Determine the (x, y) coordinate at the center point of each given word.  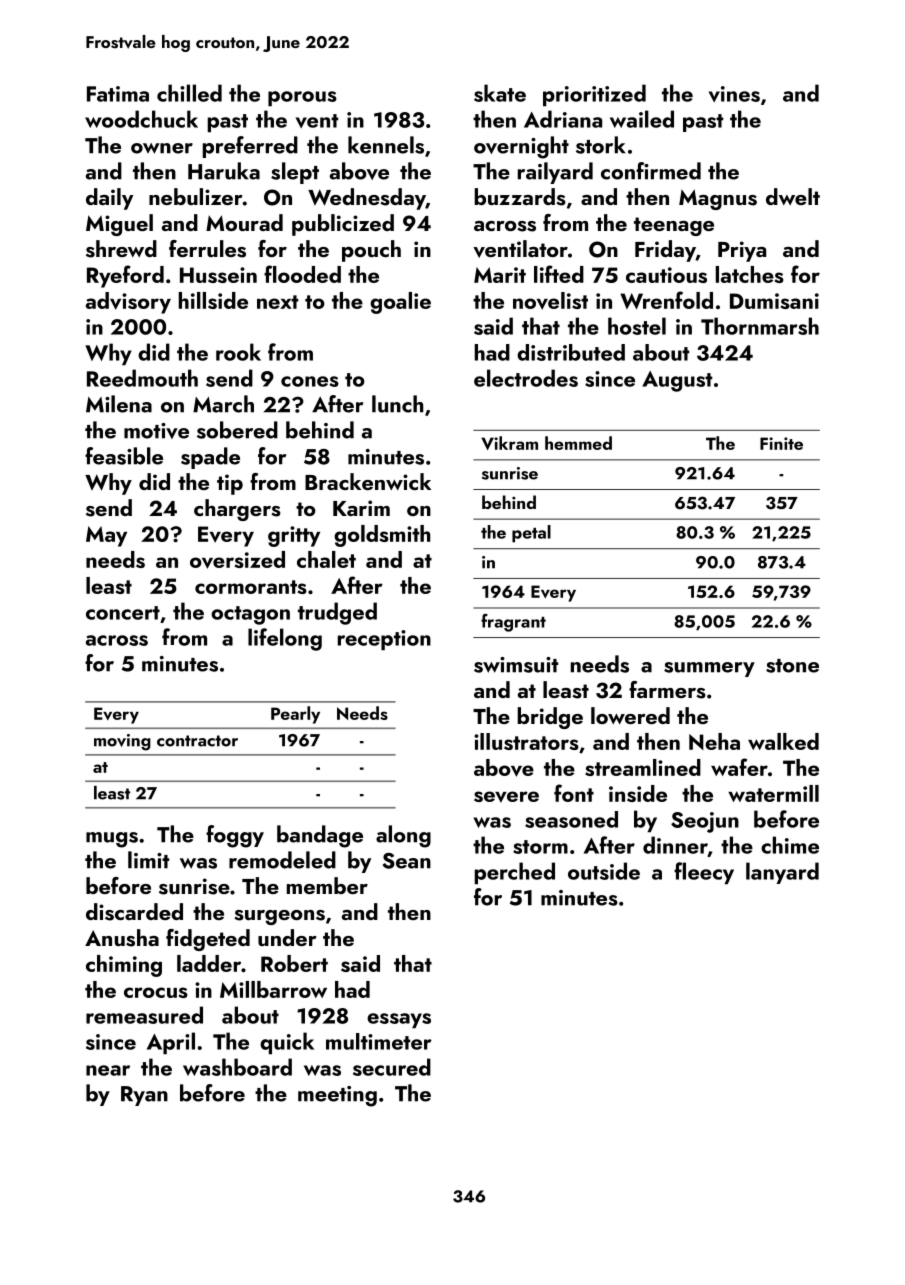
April (171, 1043)
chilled (189, 93)
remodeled (282, 860)
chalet (326, 559)
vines (734, 94)
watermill (773, 793)
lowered (630, 715)
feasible (124, 456)
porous (302, 99)
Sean (407, 861)
